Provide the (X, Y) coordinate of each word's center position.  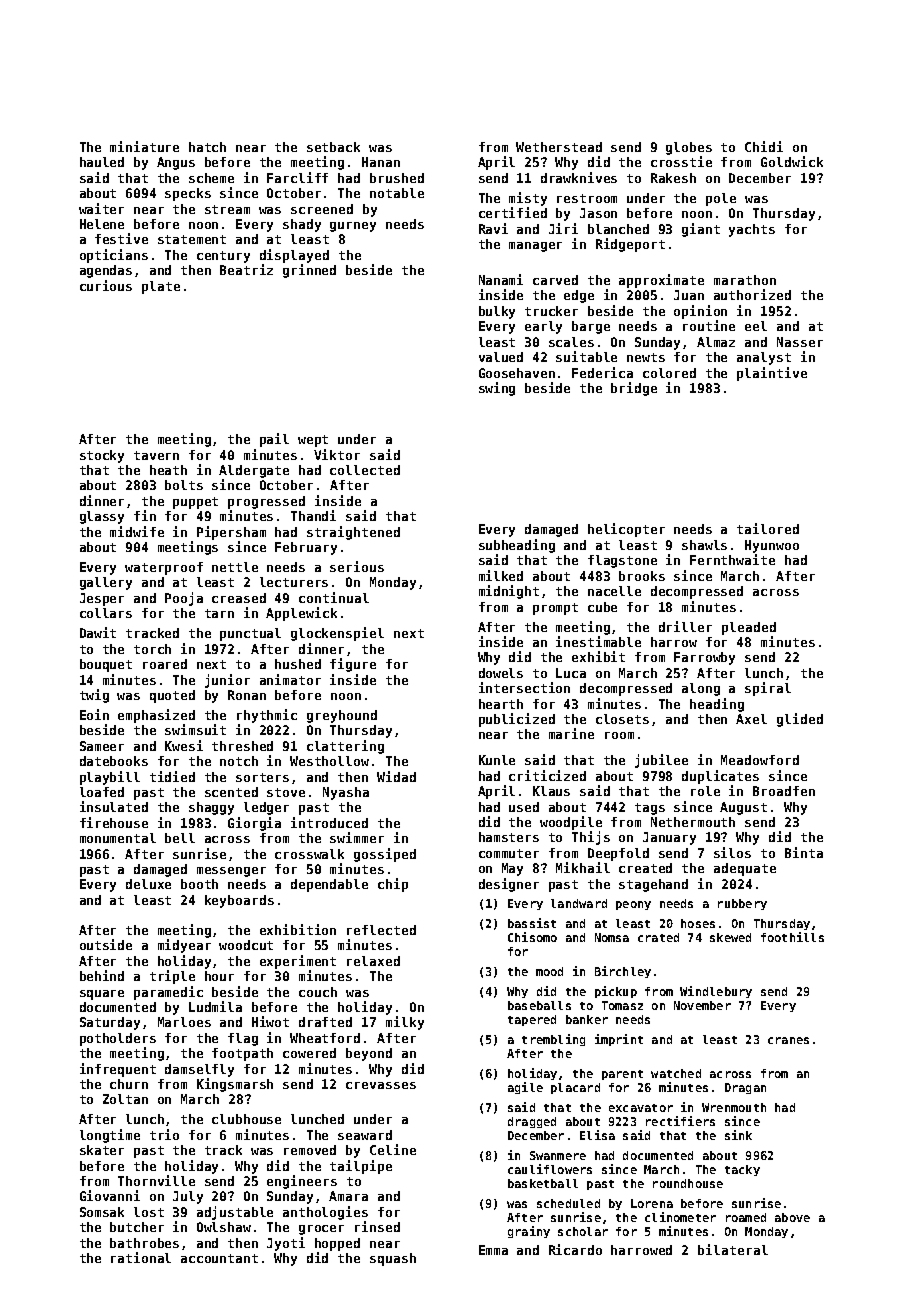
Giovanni (110, 1195)
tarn (219, 613)
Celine (393, 1149)
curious (106, 285)
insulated (114, 806)
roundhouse (688, 1183)
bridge (634, 389)
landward (579, 903)
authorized (752, 294)
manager (535, 247)
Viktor (337, 454)
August (743, 808)
